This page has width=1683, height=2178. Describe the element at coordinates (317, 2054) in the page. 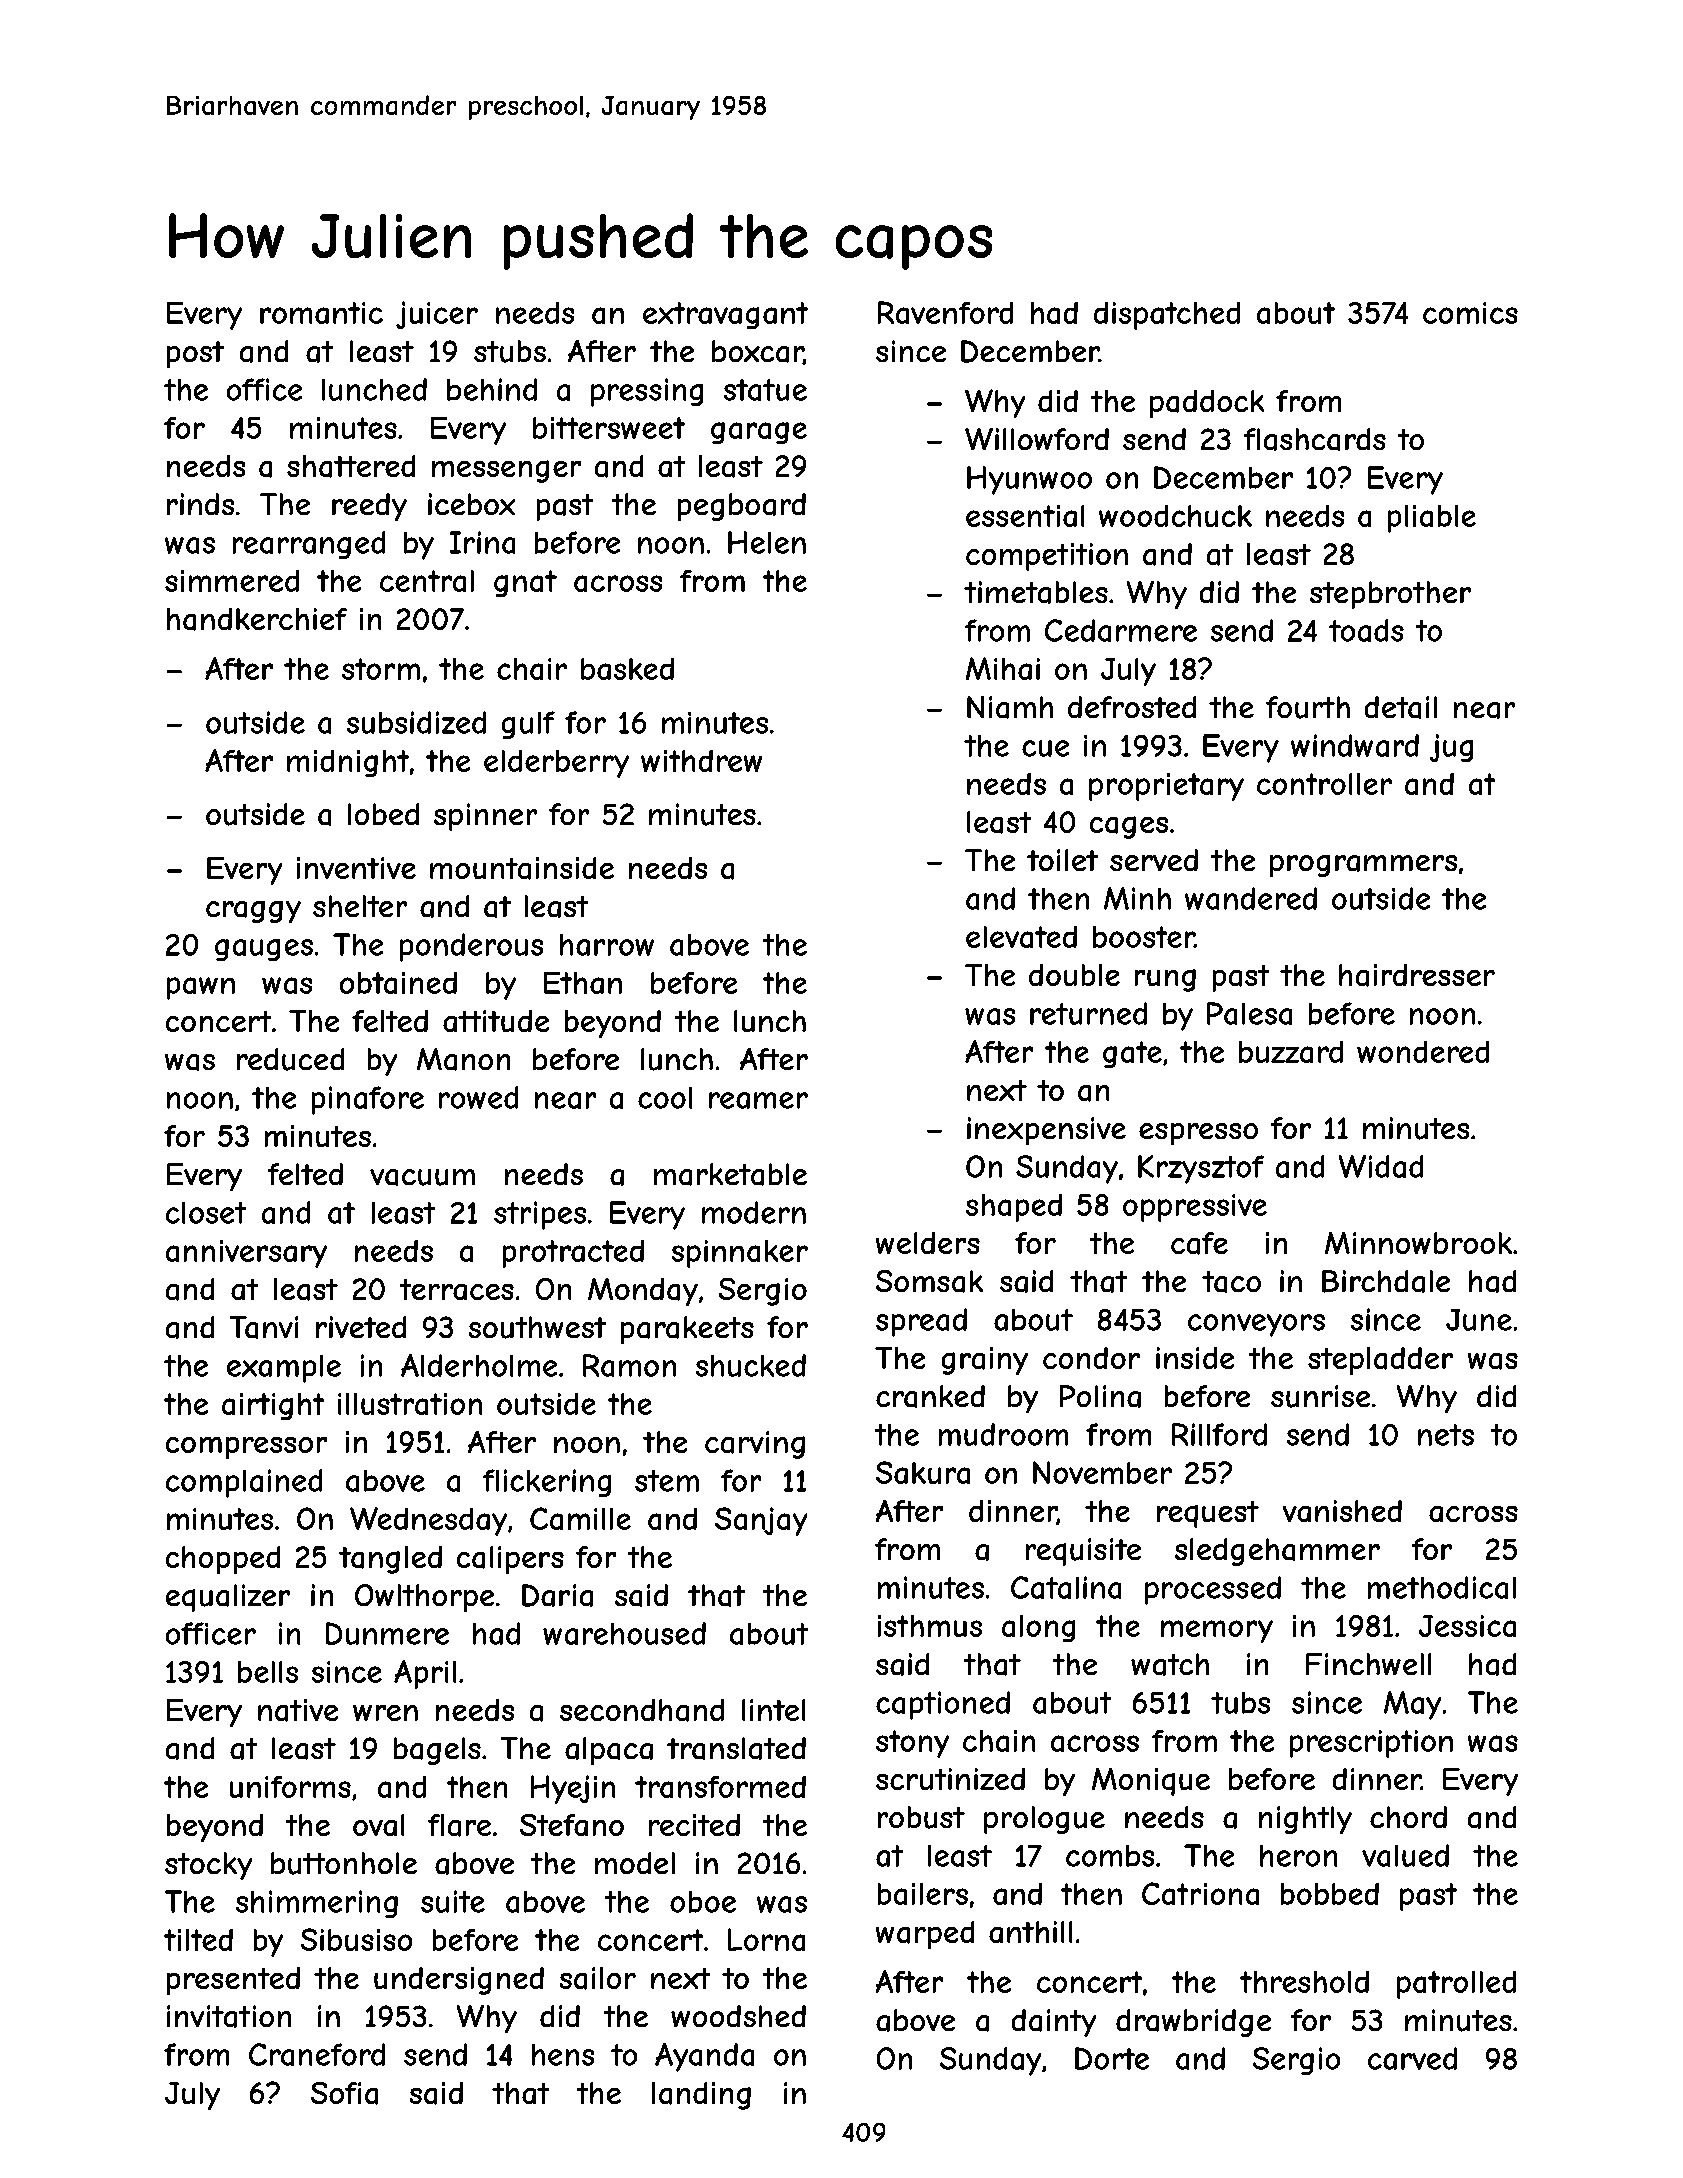

I see `Craneford` at that location.
